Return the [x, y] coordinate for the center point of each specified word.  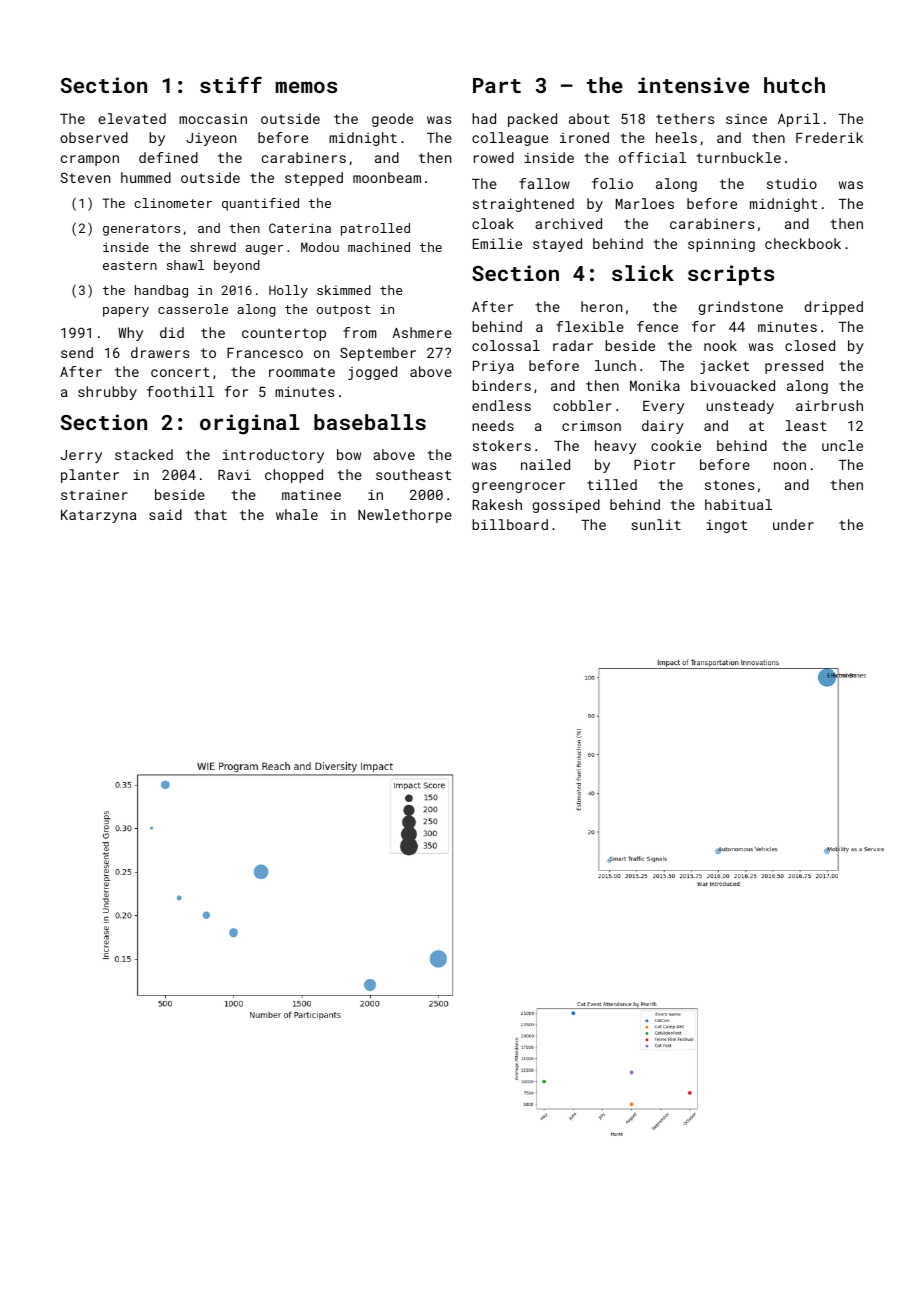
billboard [510, 524]
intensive [693, 85]
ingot [726, 526]
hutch [794, 85]
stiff [231, 84]
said [165, 514]
